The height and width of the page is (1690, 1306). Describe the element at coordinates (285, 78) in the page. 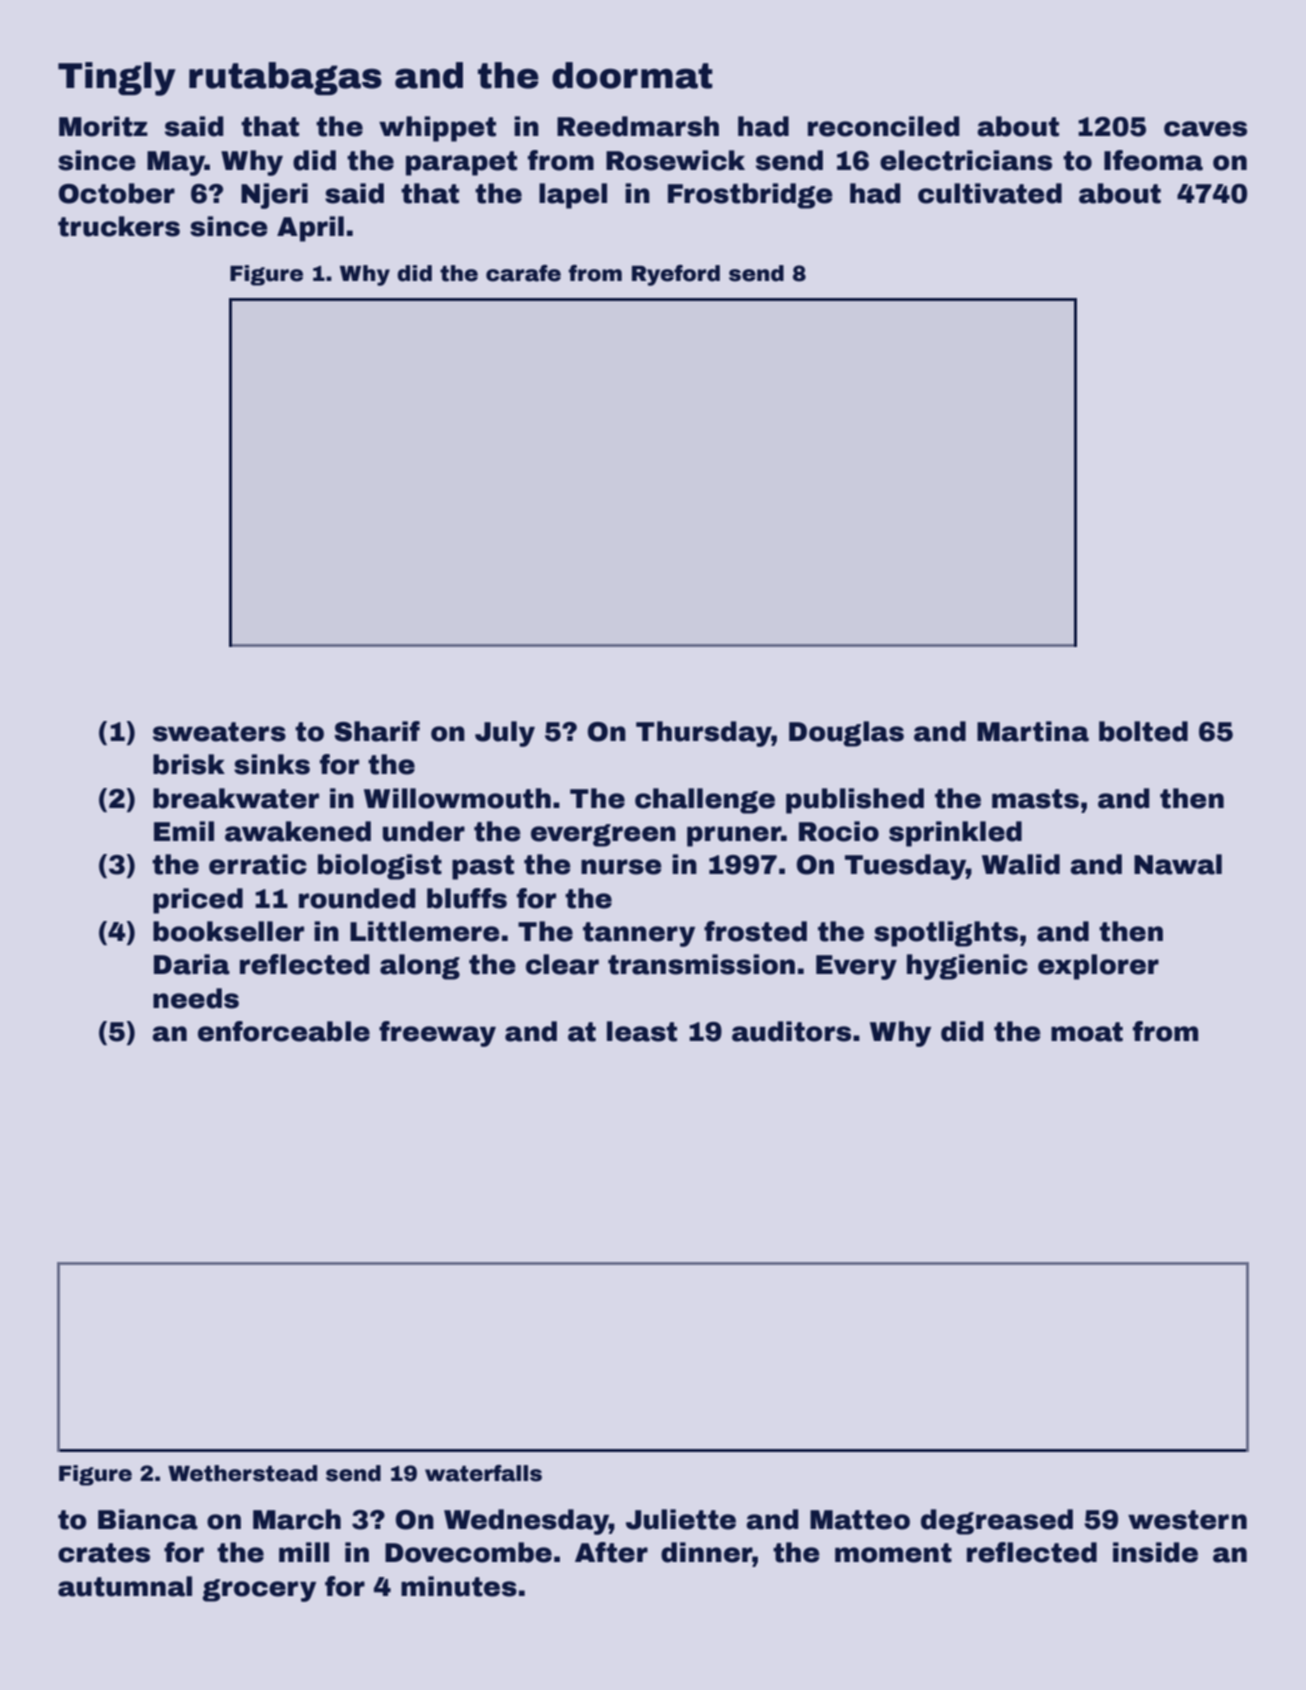

I see `rutabagas` at that location.
